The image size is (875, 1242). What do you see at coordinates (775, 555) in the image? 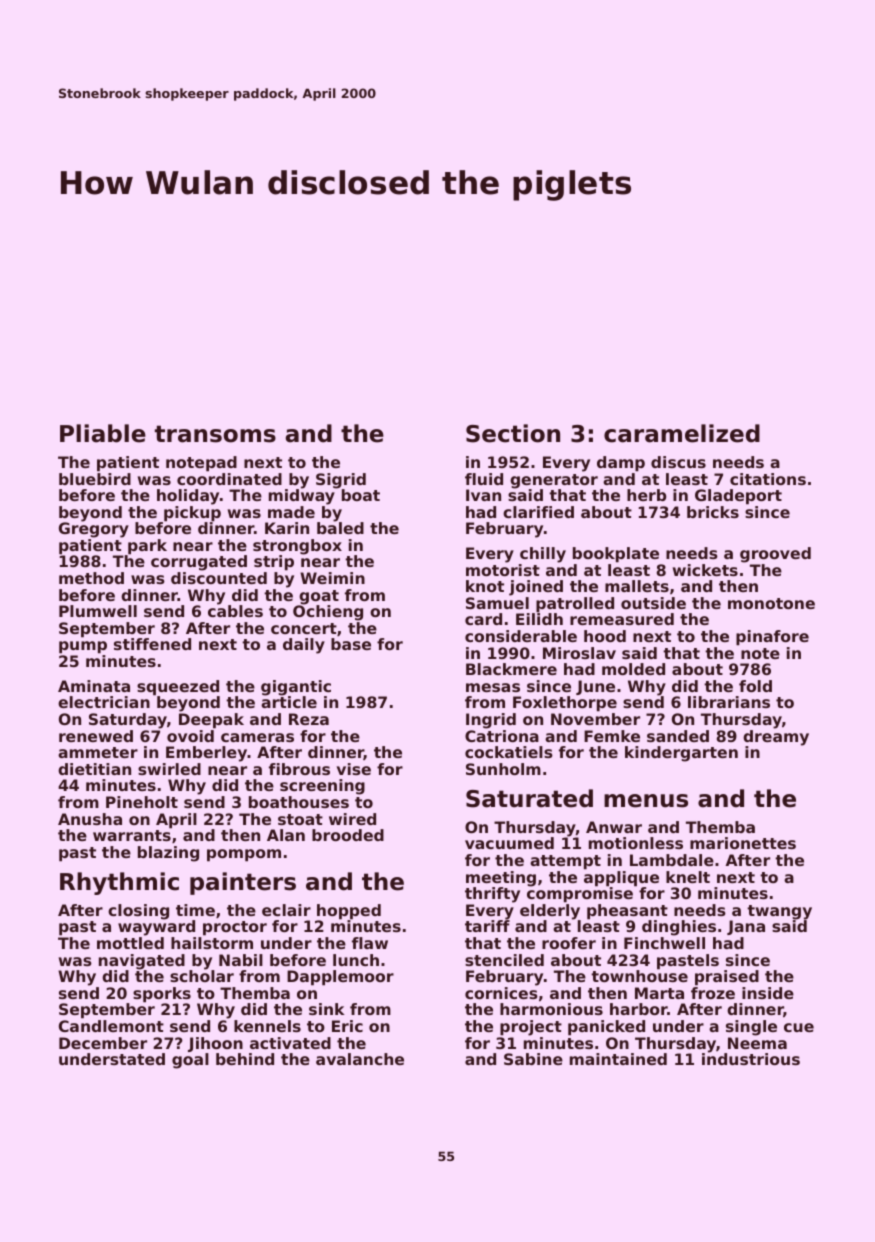
I see `grooved` at bounding box center [775, 555].
